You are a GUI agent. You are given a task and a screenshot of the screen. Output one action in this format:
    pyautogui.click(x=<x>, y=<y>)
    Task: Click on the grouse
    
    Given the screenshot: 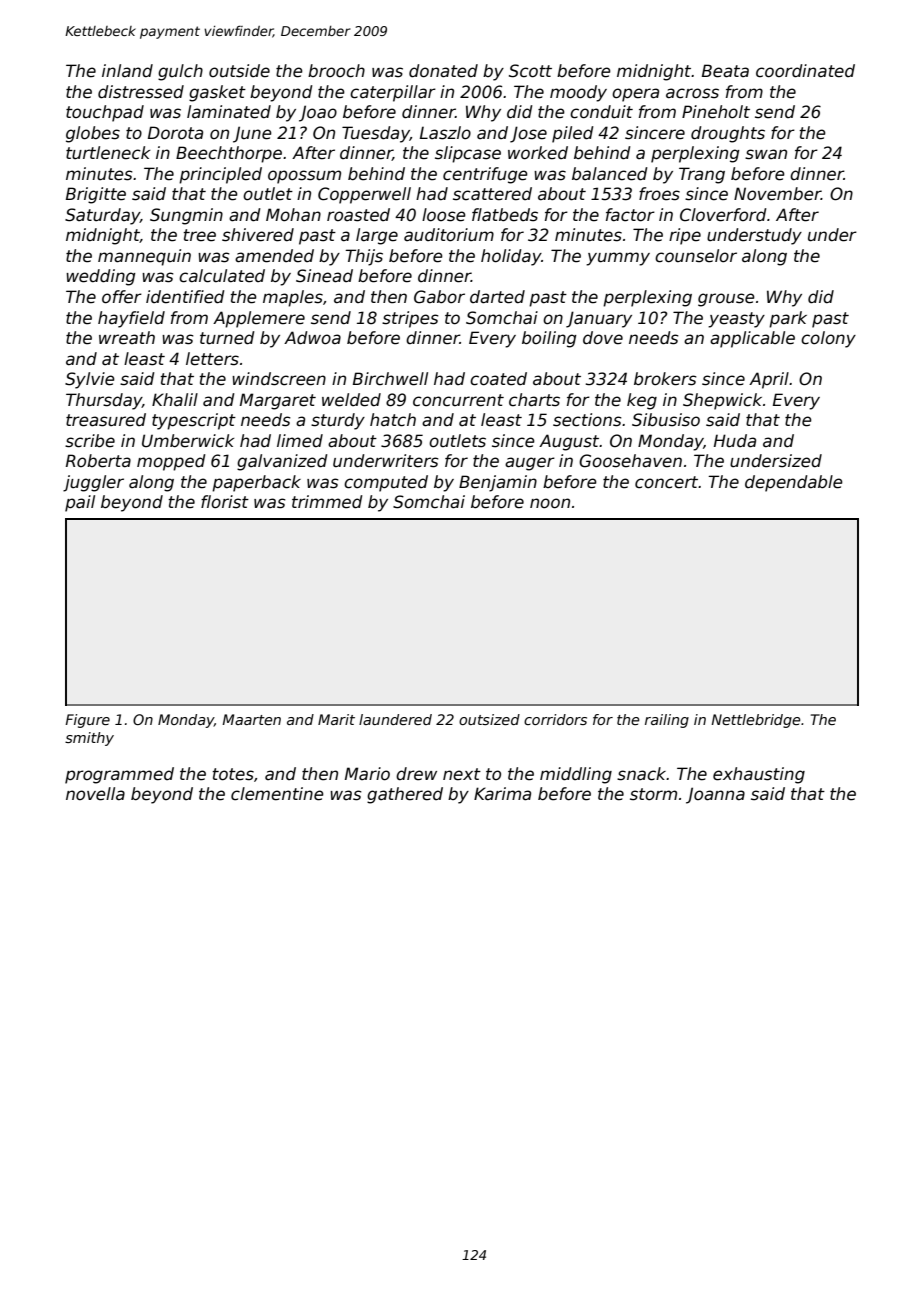 What is the action you would take?
    pyautogui.click(x=726, y=300)
